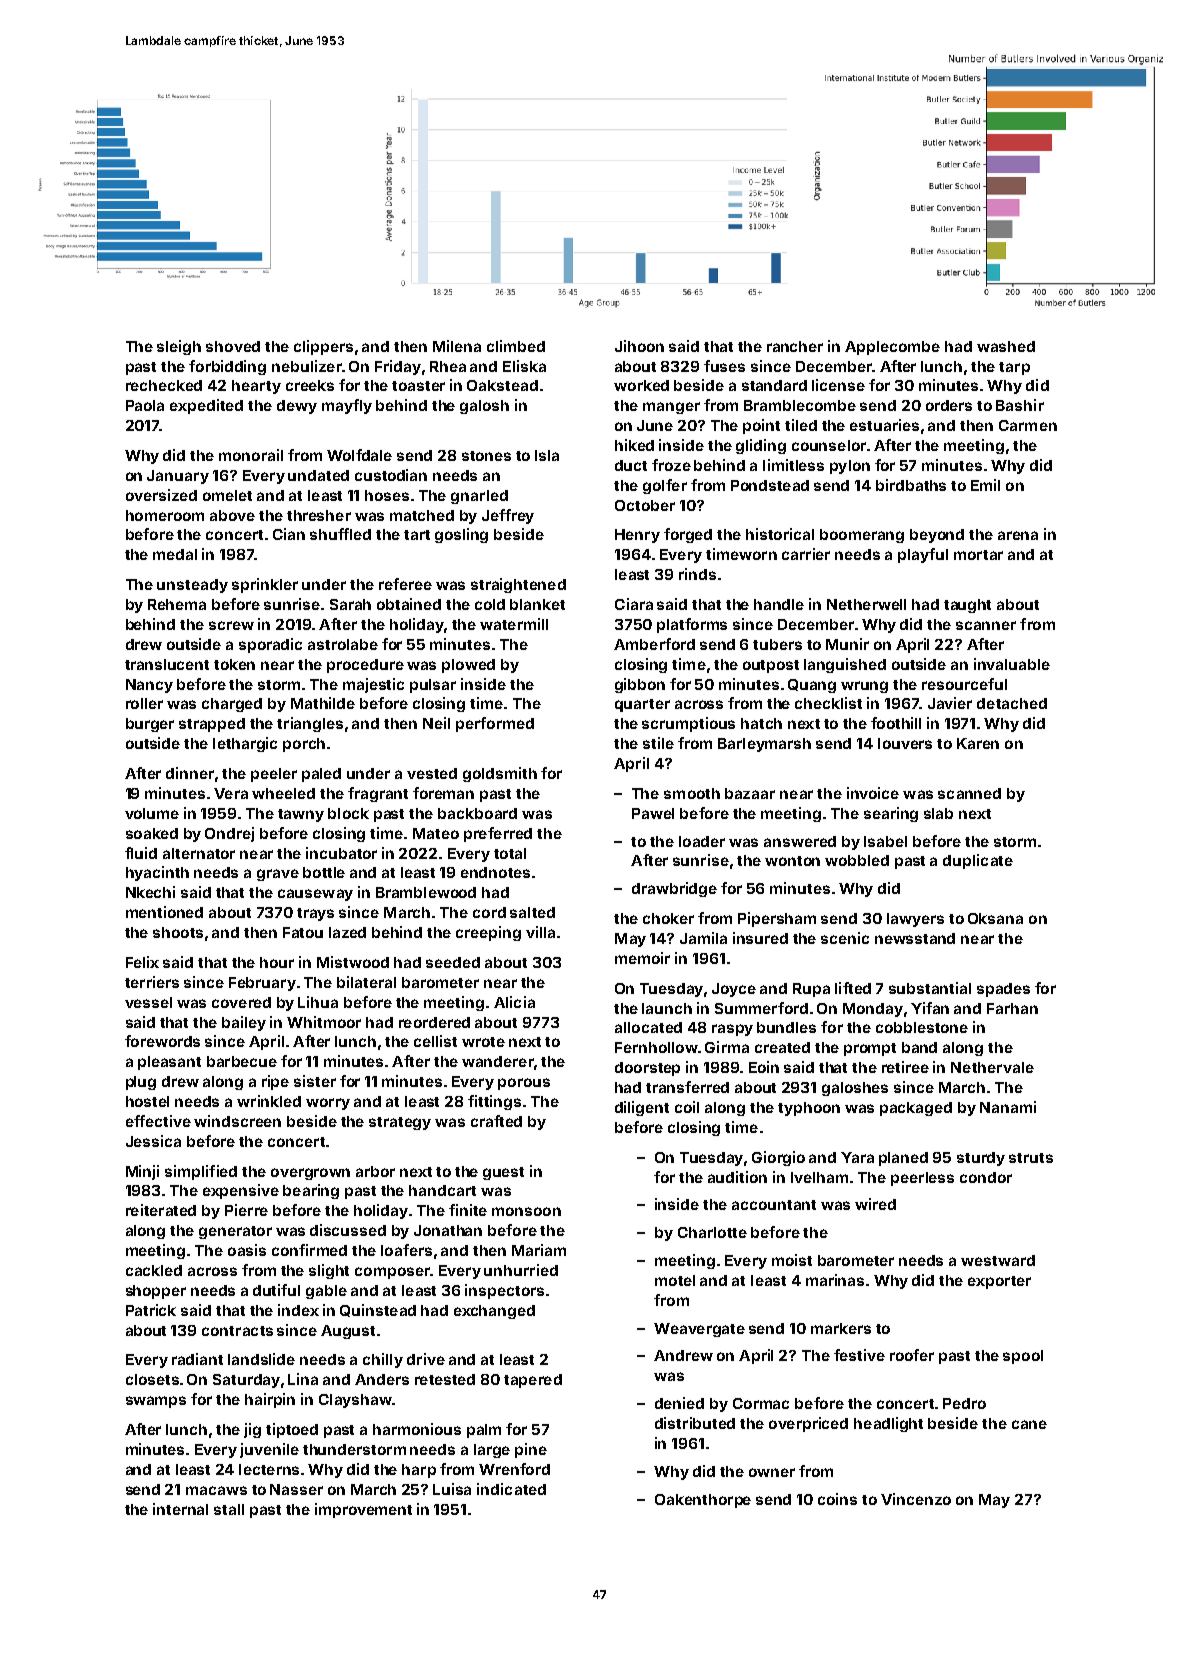  What do you see at coordinates (1029, 1424) in the page?
I see `cane` at bounding box center [1029, 1424].
